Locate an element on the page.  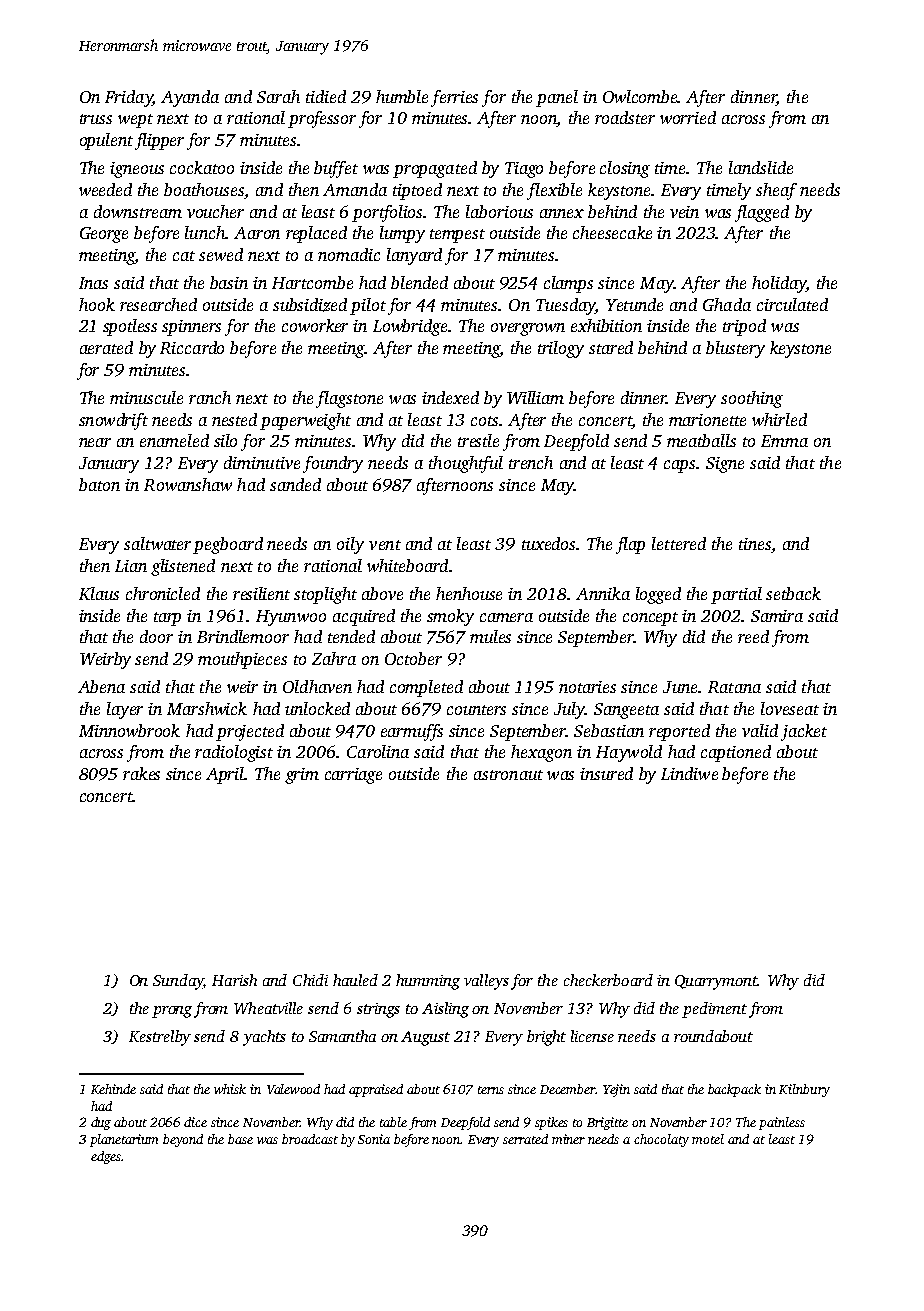
worried is located at coordinates (688, 117).
